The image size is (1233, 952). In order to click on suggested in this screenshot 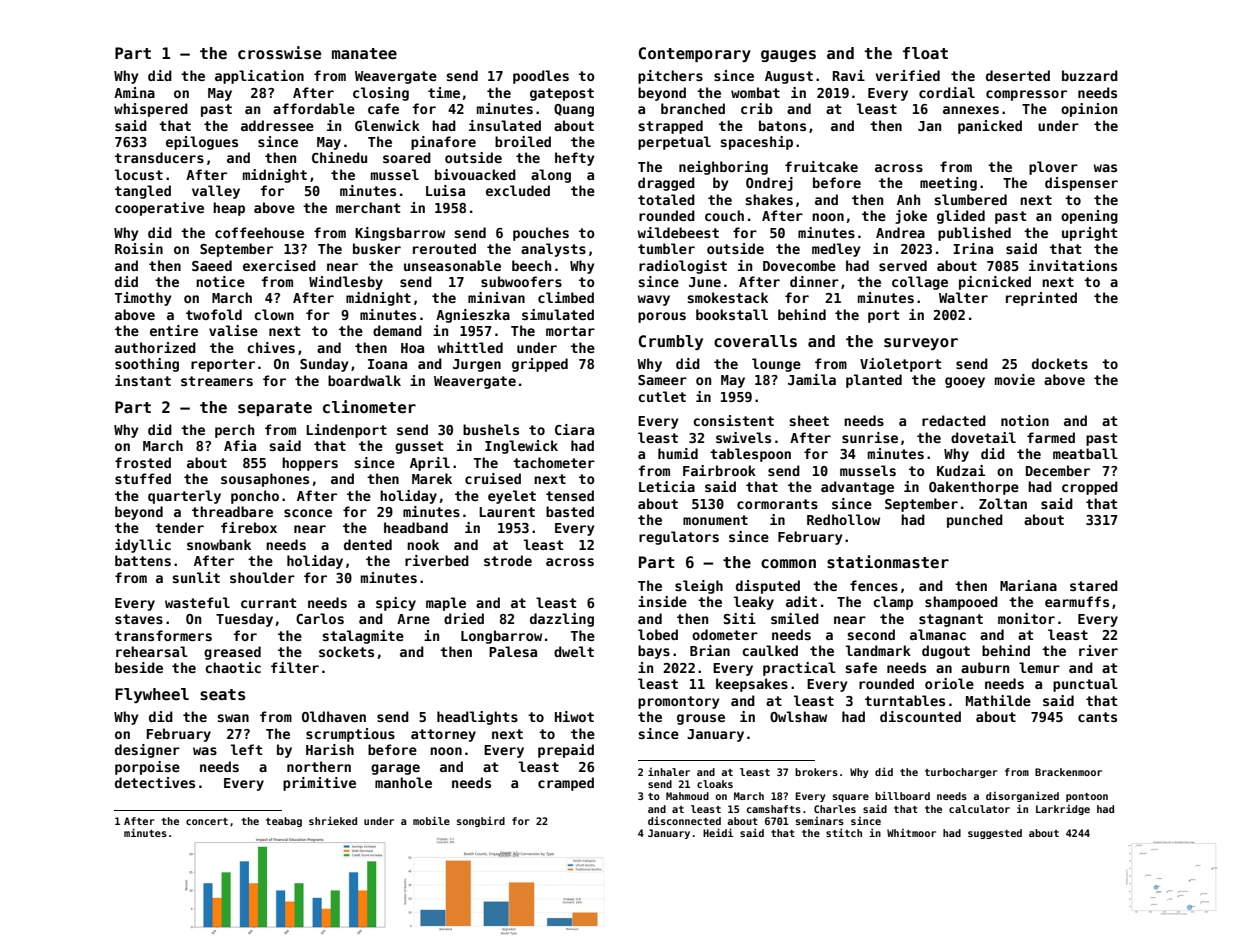, I will do `click(995, 834)`.
